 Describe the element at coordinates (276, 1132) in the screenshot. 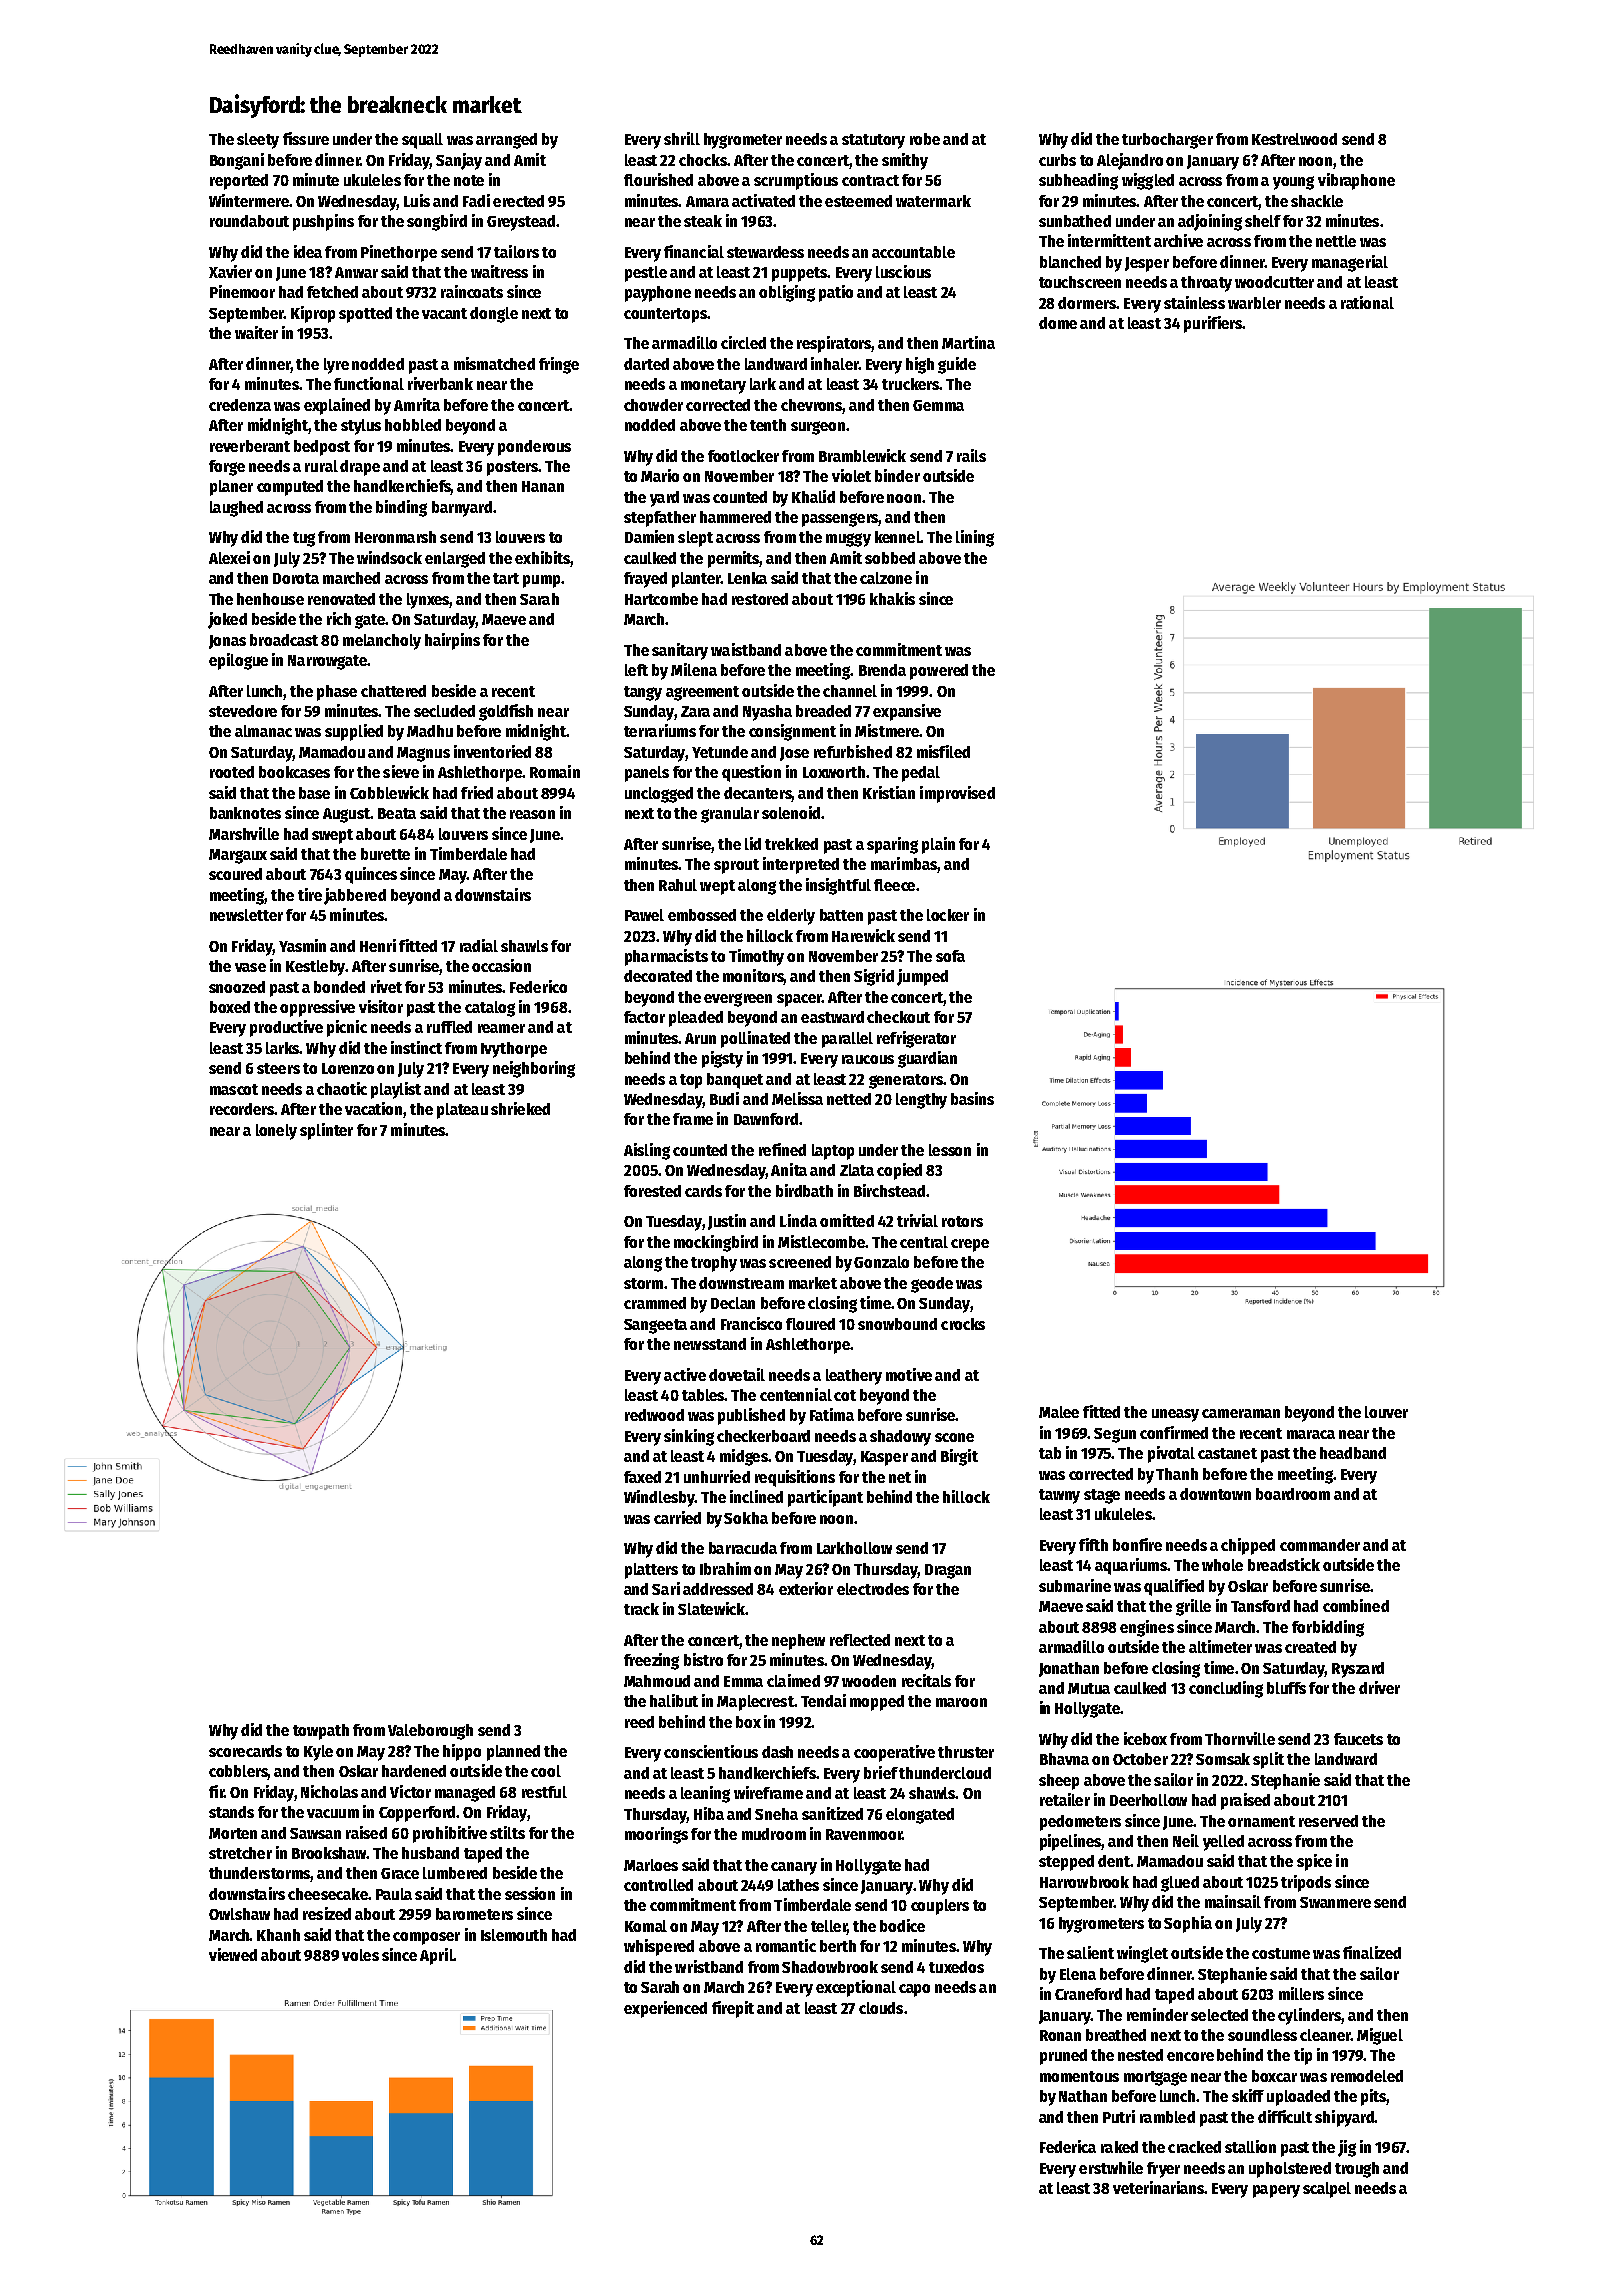

I see `lonely` at that location.
